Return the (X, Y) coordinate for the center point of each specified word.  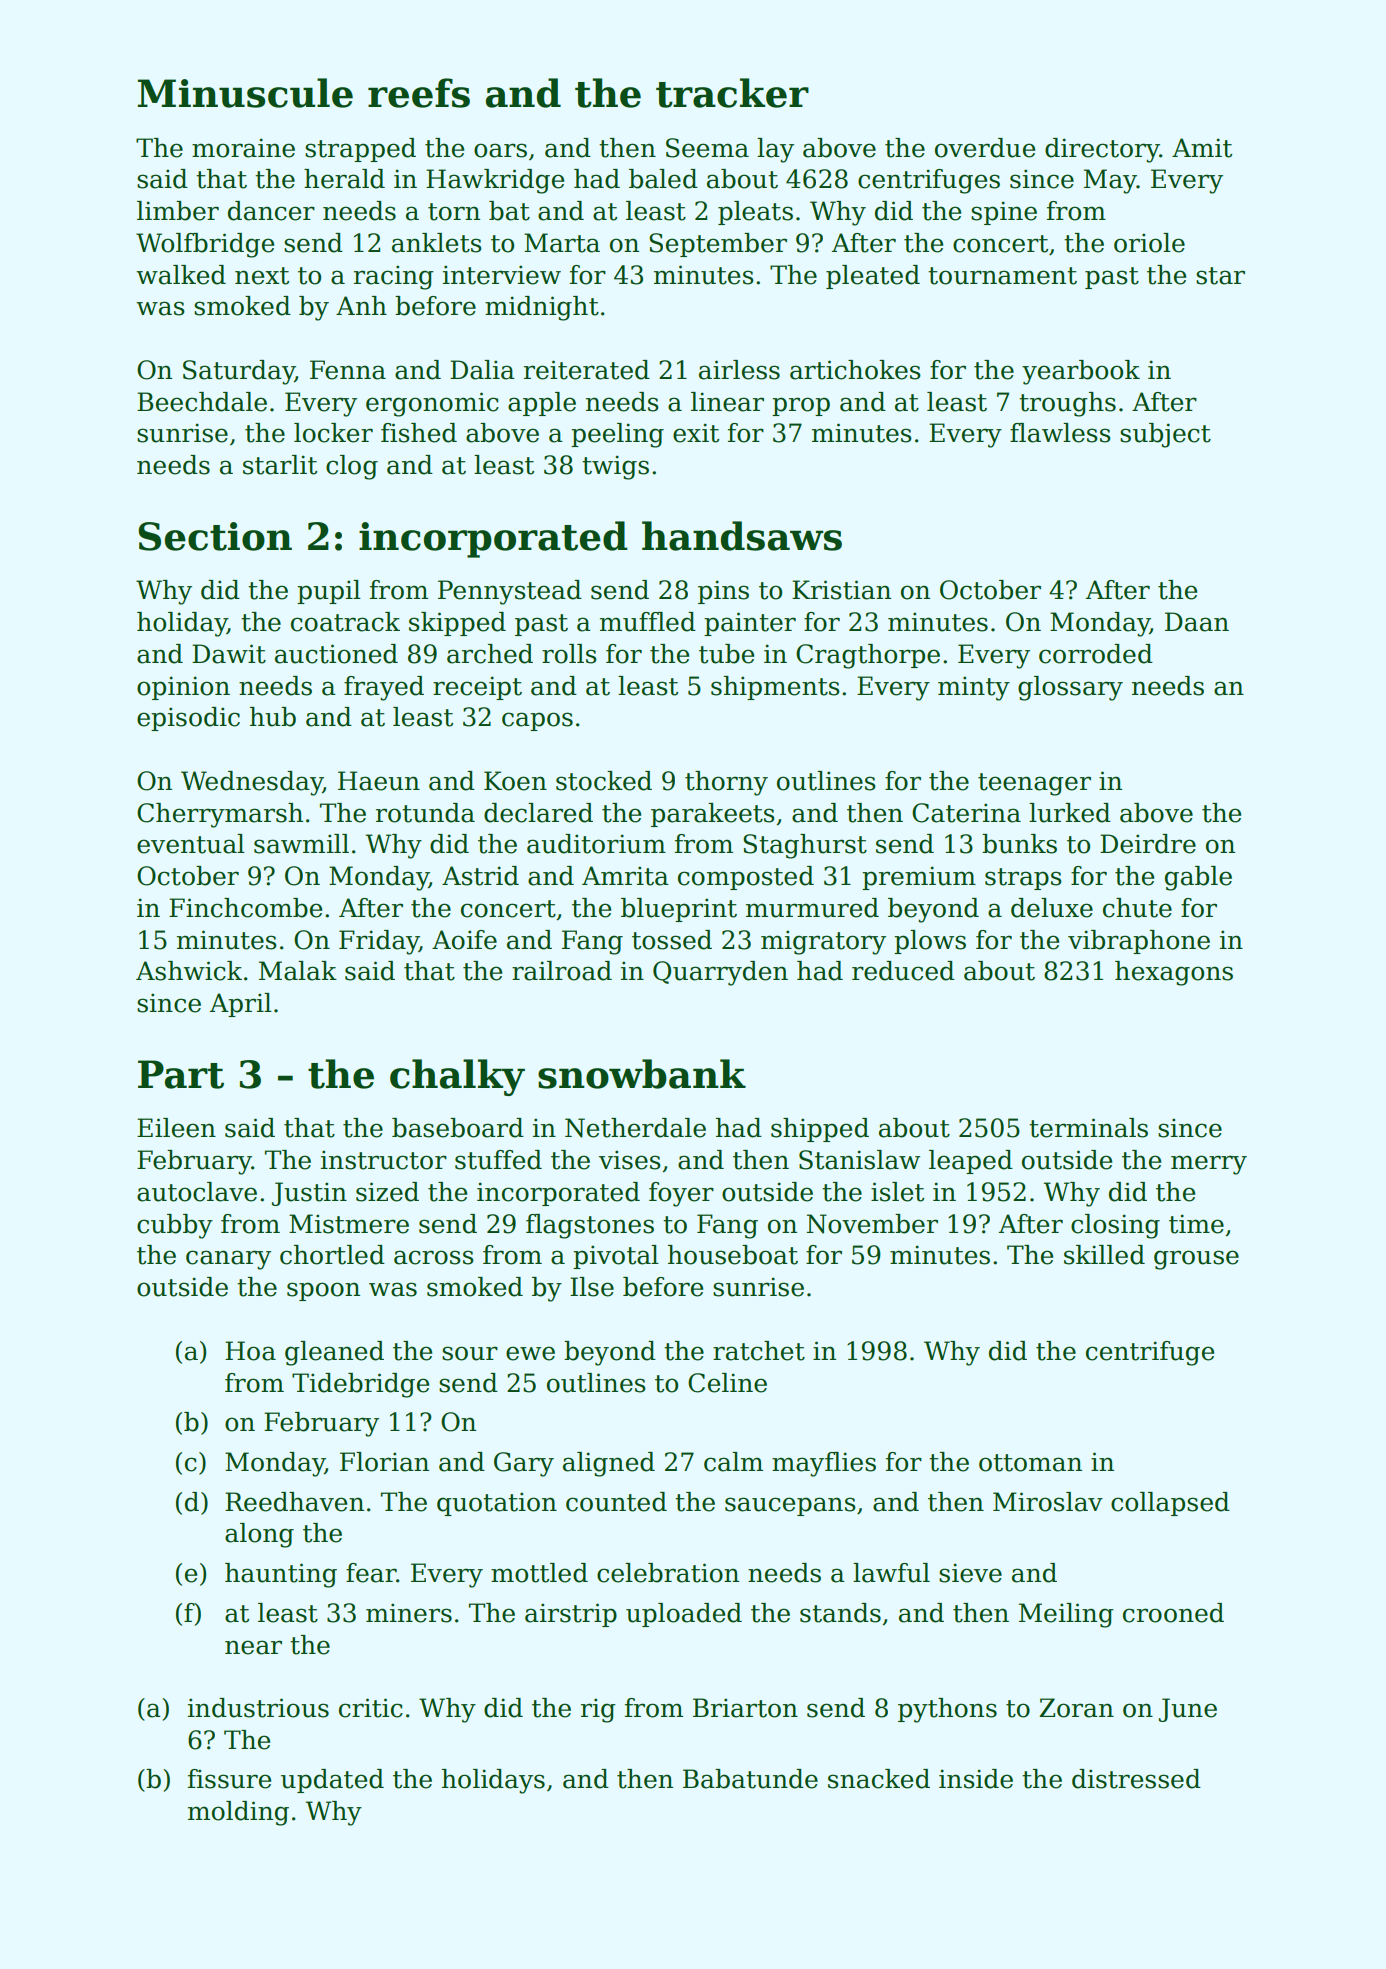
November (872, 1224)
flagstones (590, 1226)
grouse (1196, 1260)
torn (454, 212)
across (434, 1257)
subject (1165, 435)
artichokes (855, 370)
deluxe (1052, 908)
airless (739, 370)
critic (371, 1708)
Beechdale (202, 402)
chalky (457, 1077)
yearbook (1081, 372)
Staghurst (805, 846)
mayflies (824, 1464)
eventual (191, 844)
